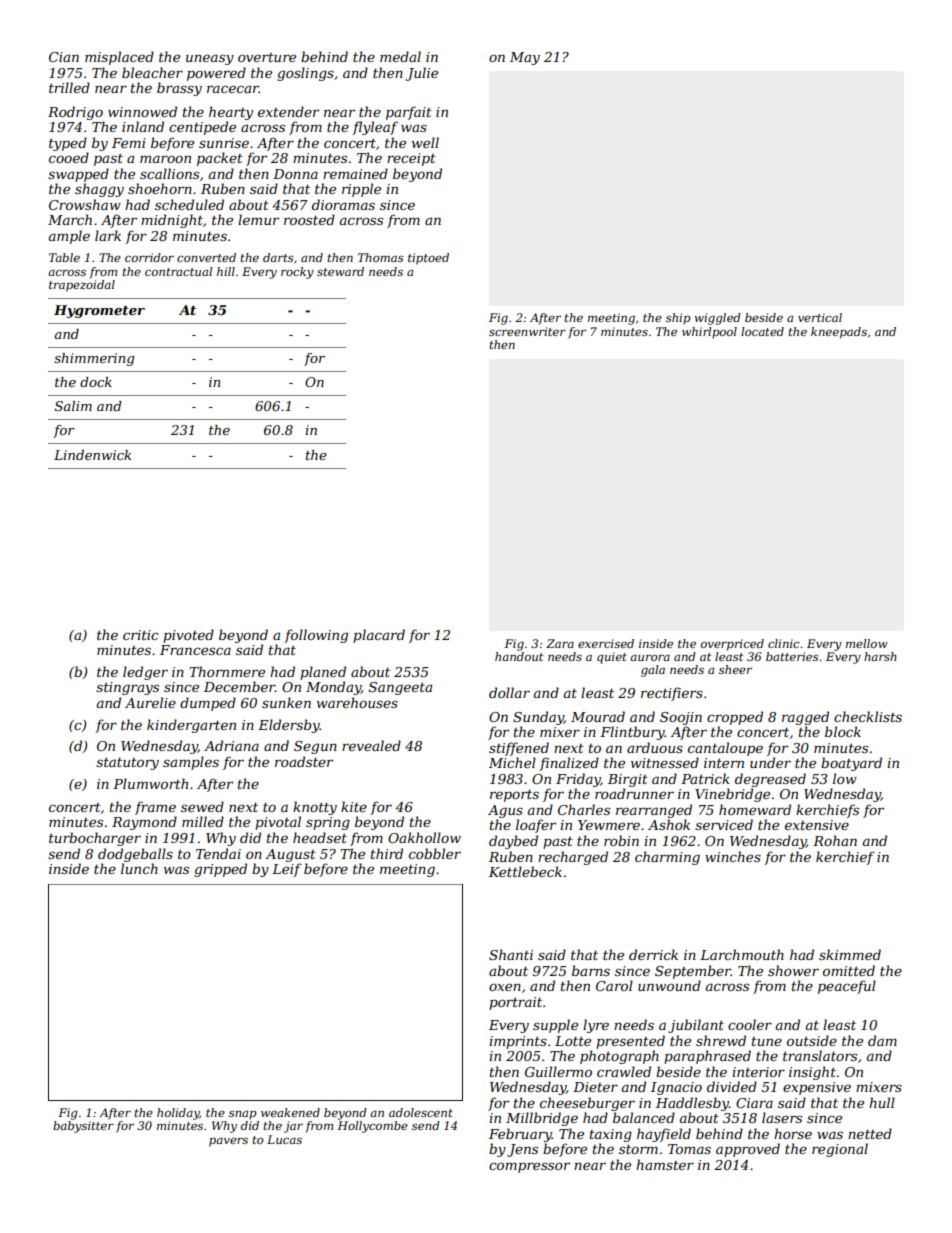 The width and height of the screenshot is (952, 1233). I want to click on kneepads, so click(839, 333).
